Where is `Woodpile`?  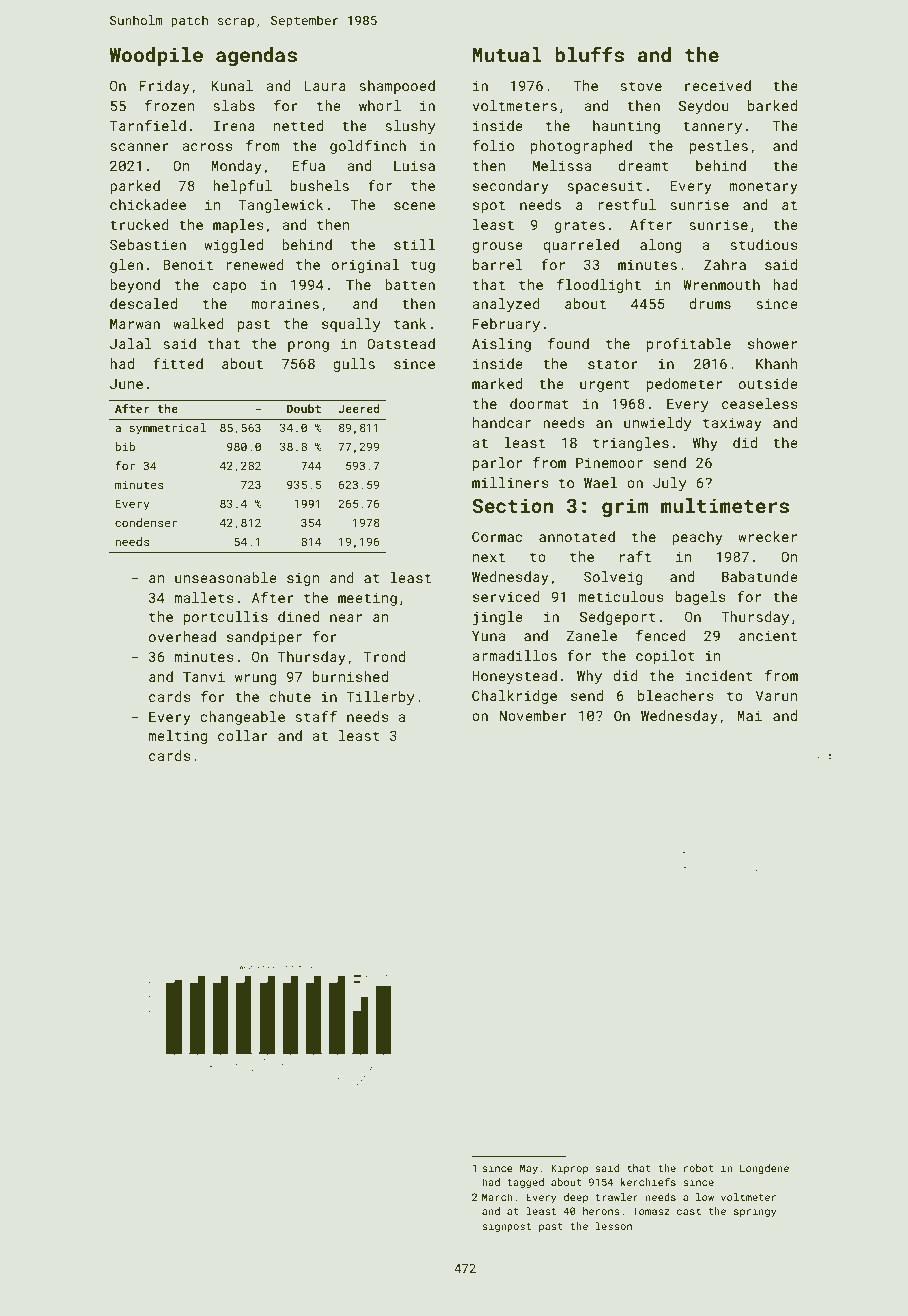
Woodpile is located at coordinates (156, 56).
